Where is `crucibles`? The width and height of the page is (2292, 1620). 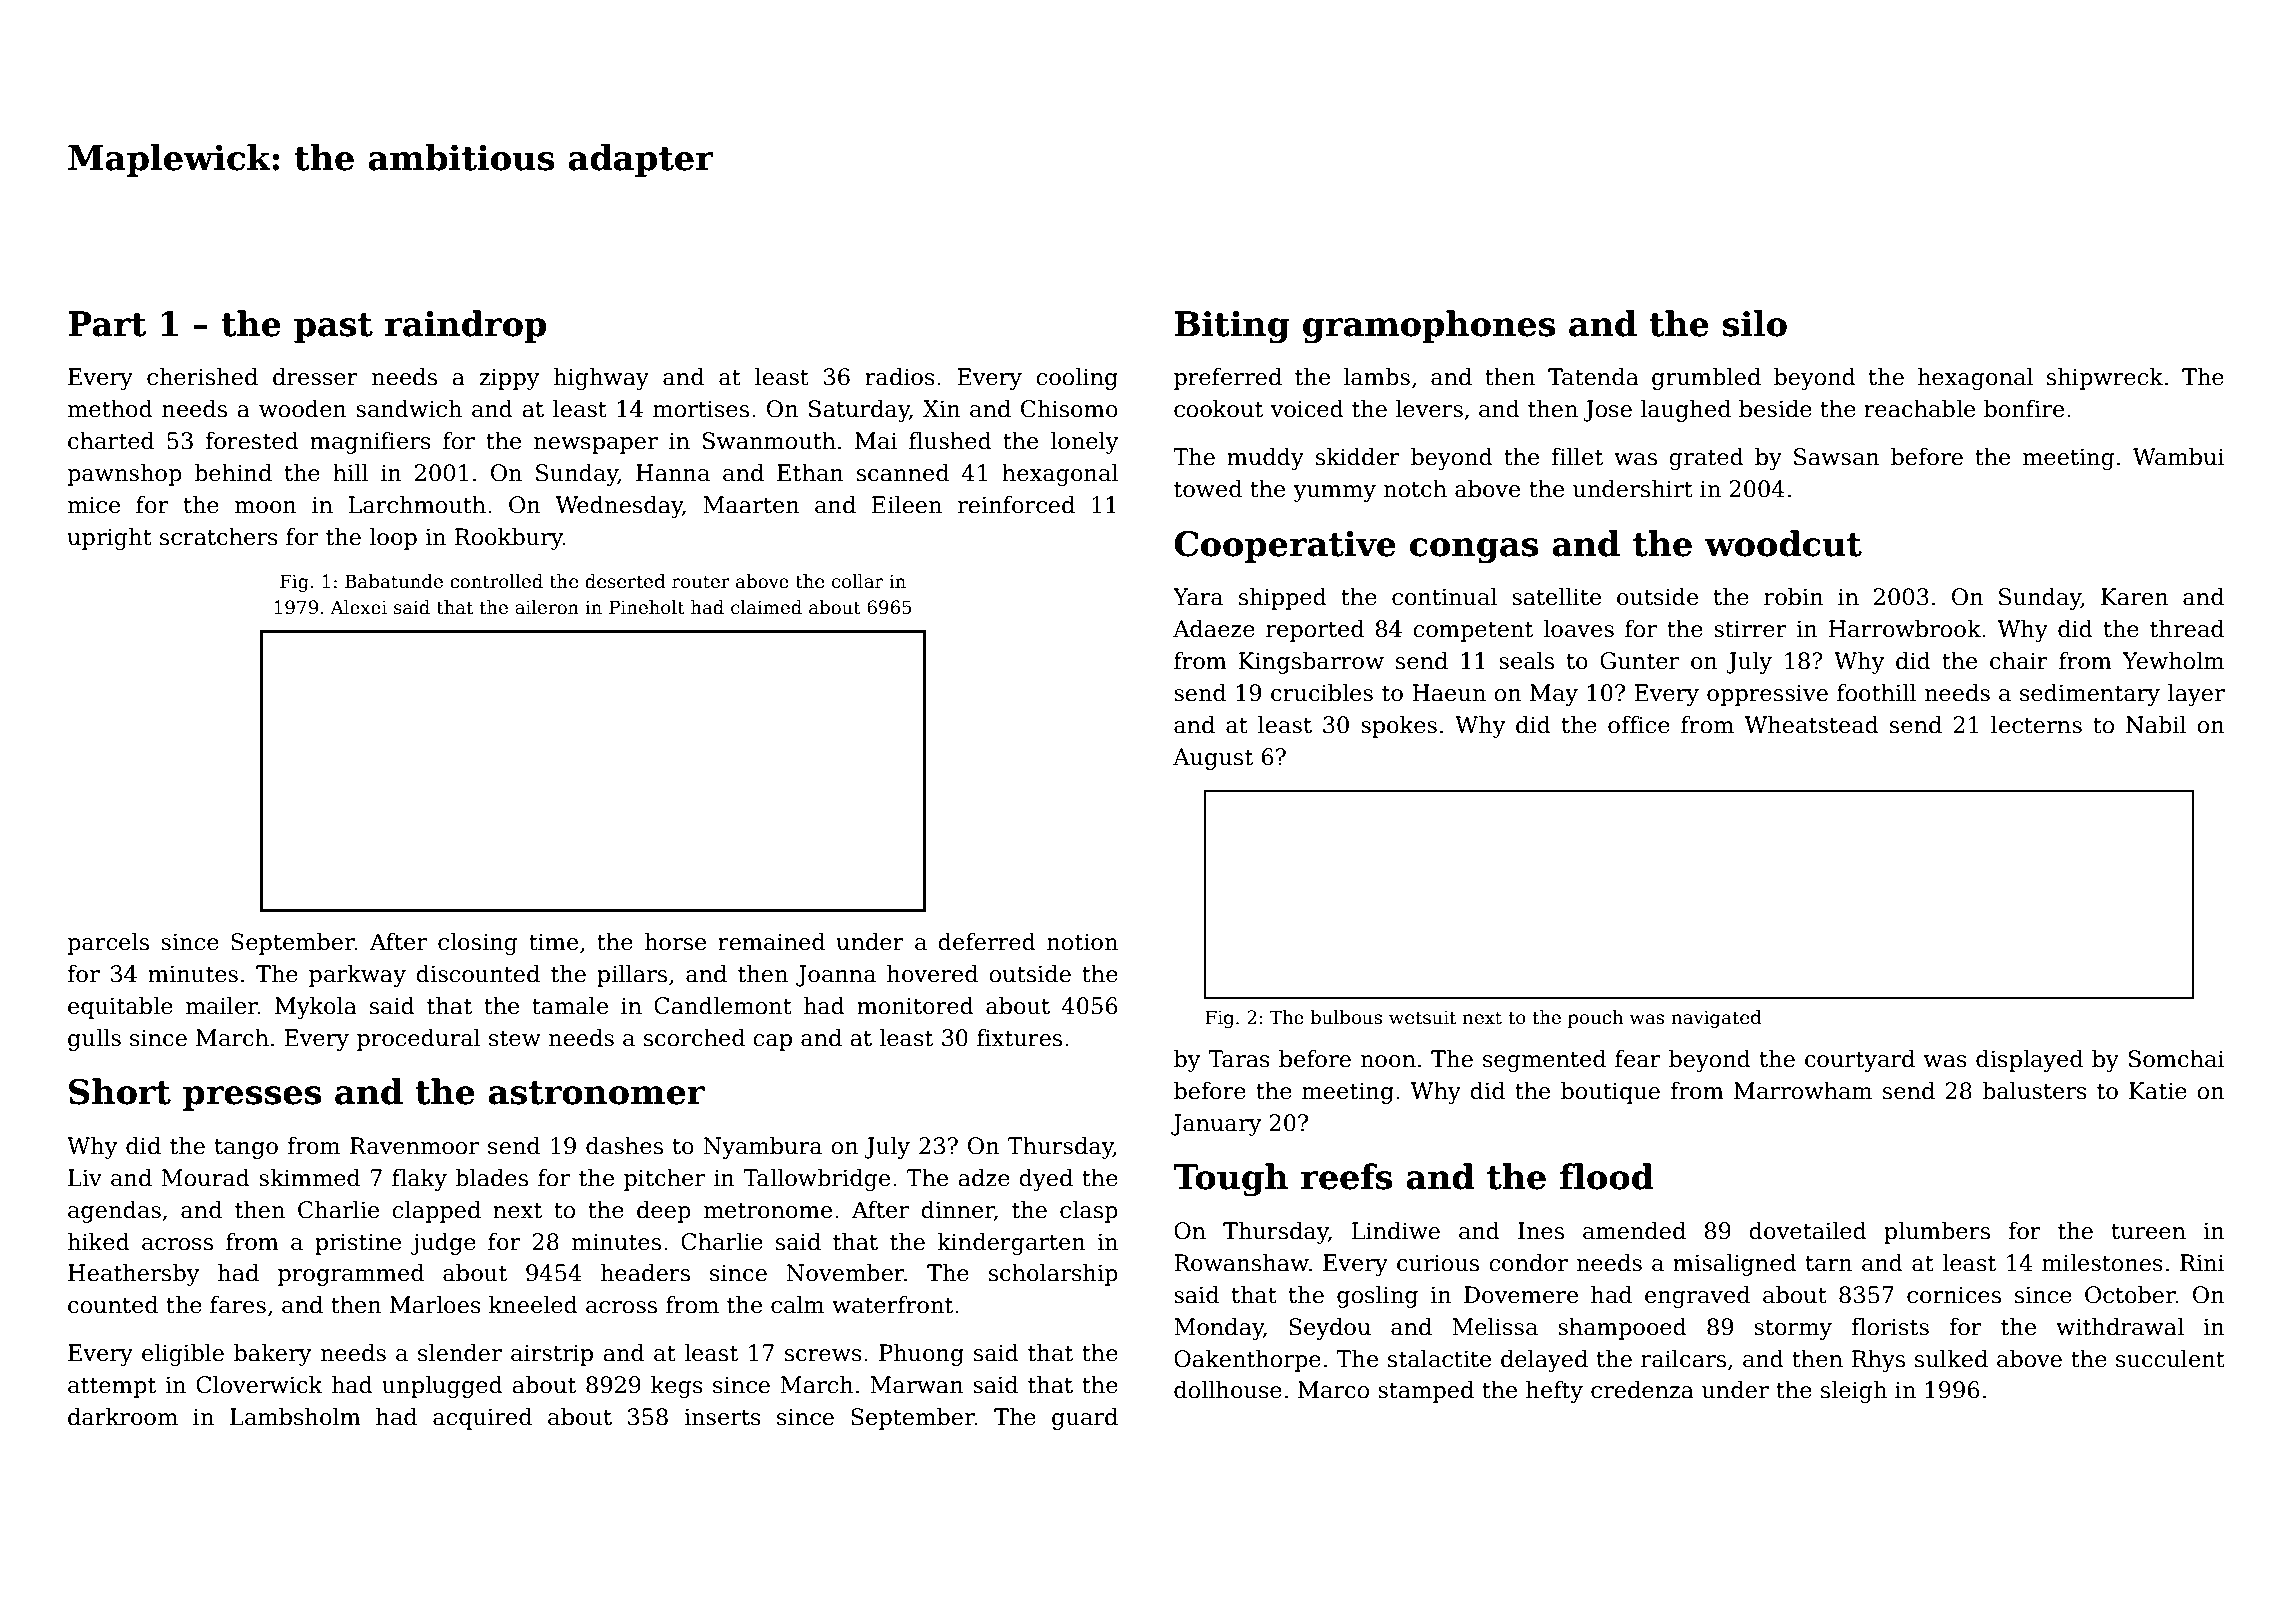
crucibles is located at coordinates (1322, 693).
